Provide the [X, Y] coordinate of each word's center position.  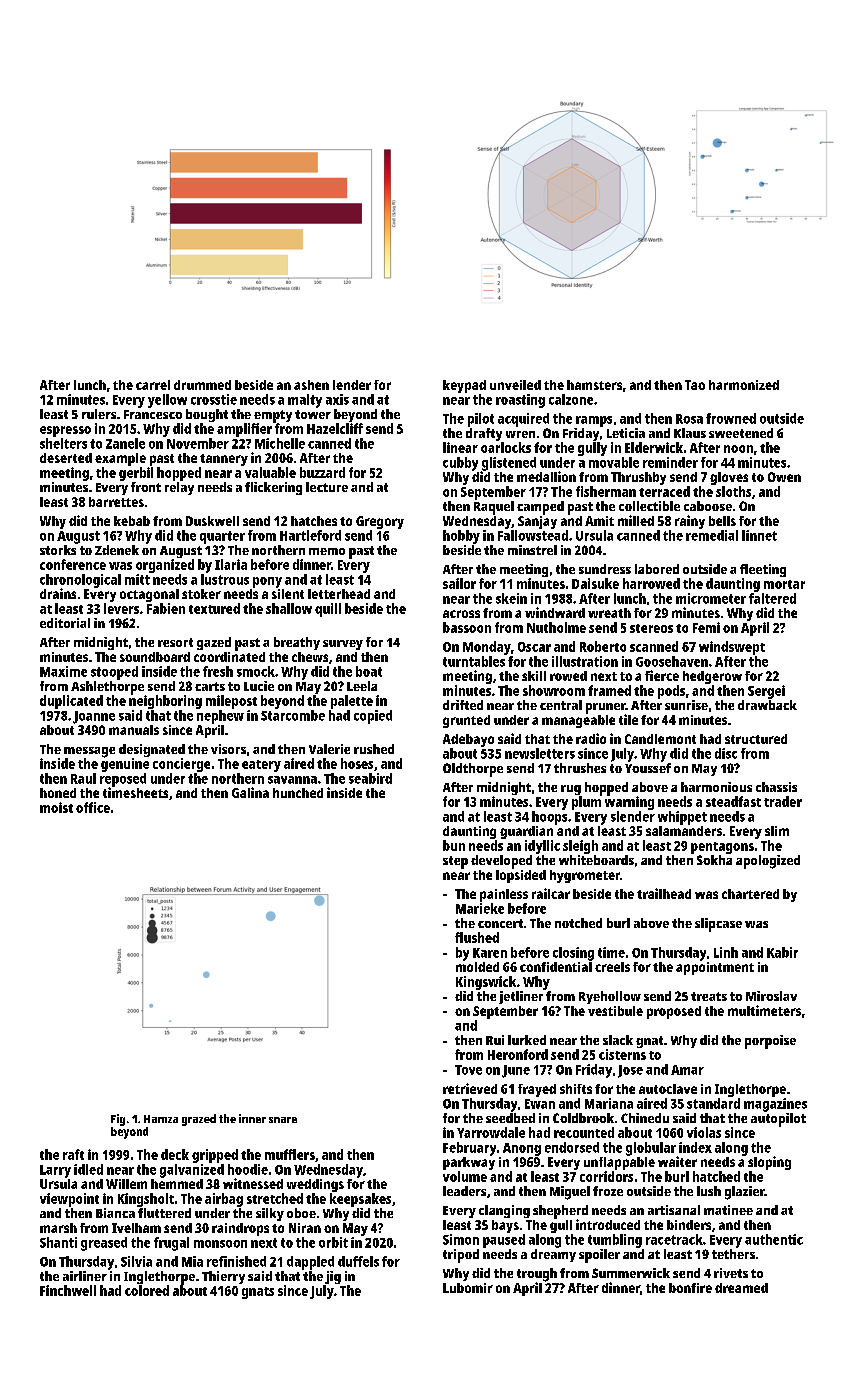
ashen [311, 385]
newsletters [540, 753]
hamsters [594, 385]
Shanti [58, 1242]
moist [56, 807]
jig [333, 1277]
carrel [153, 385]
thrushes [580, 768]
